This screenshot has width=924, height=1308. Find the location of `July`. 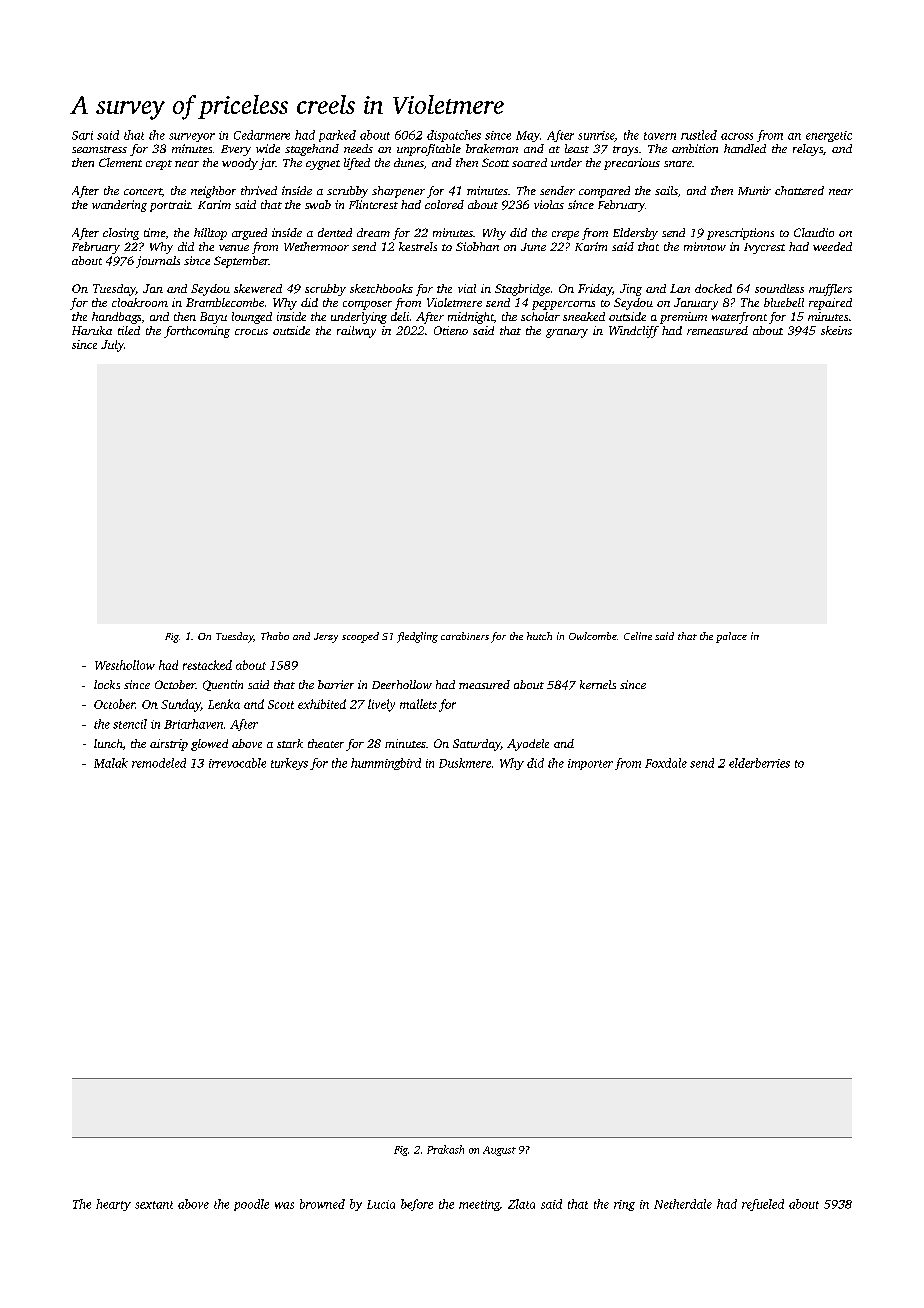

July is located at coordinates (112, 346).
